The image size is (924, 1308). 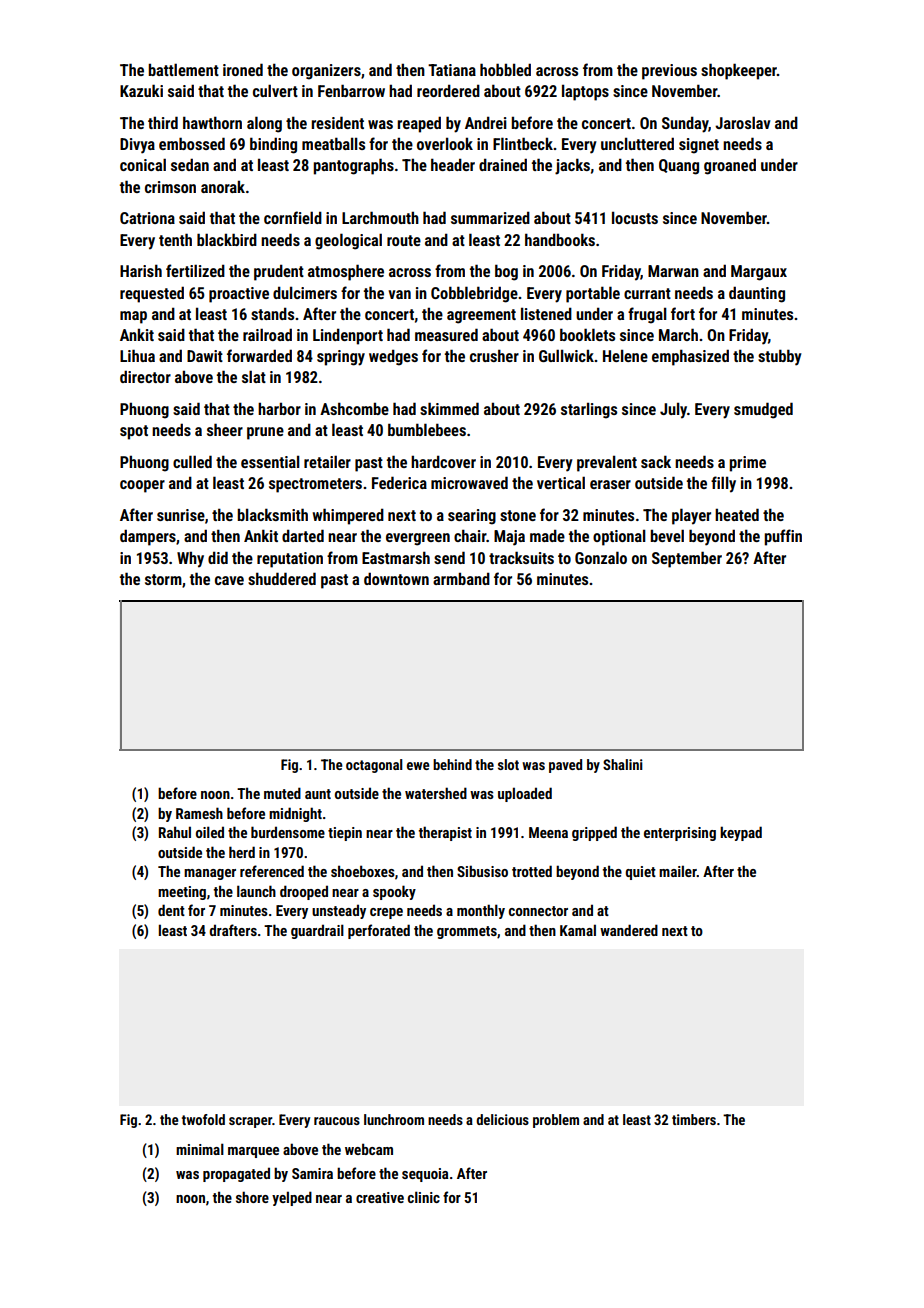 What do you see at coordinates (669, 72) in the document?
I see `previous` at bounding box center [669, 72].
